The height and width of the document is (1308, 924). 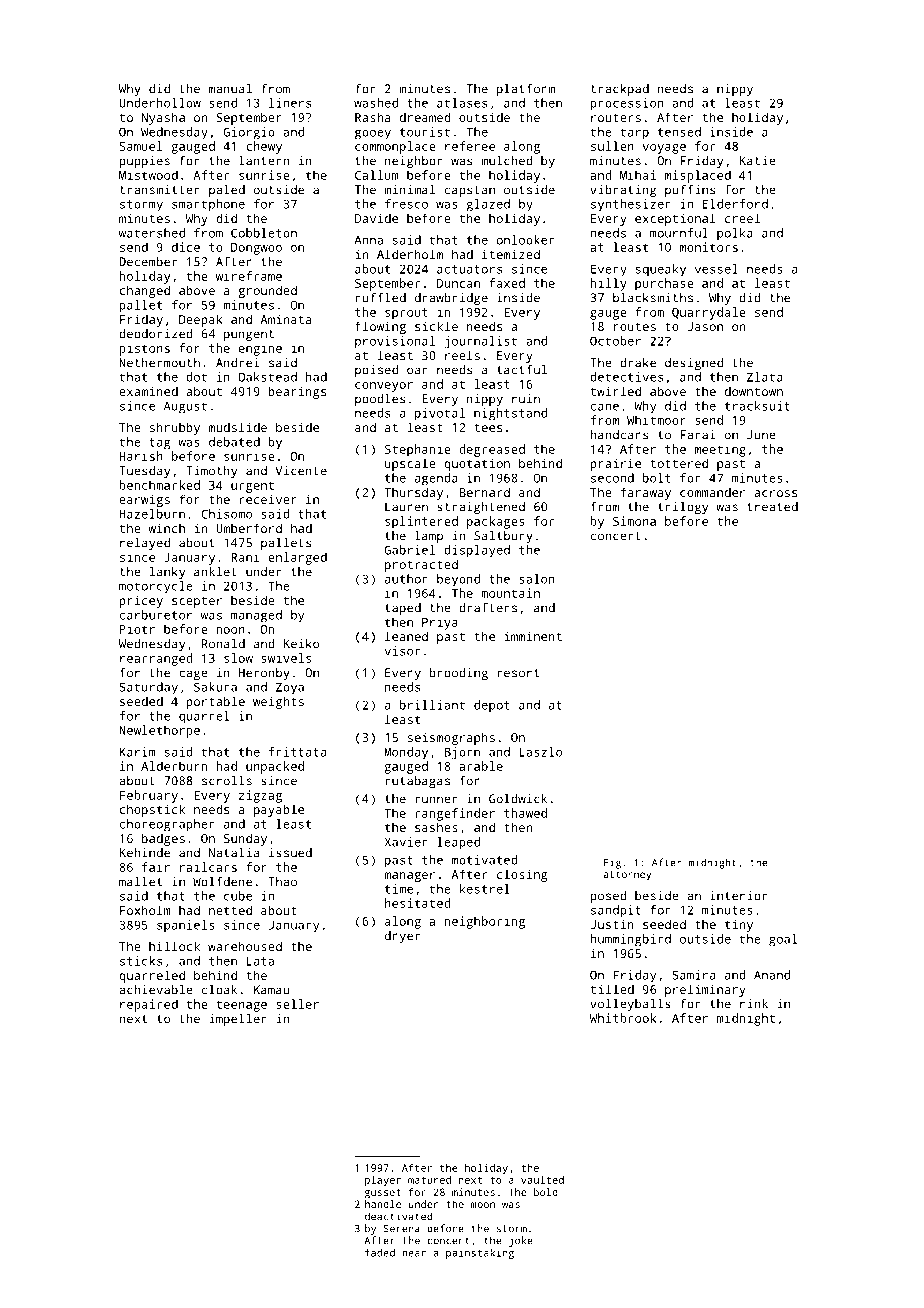 I want to click on flowing, so click(x=380, y=327).
